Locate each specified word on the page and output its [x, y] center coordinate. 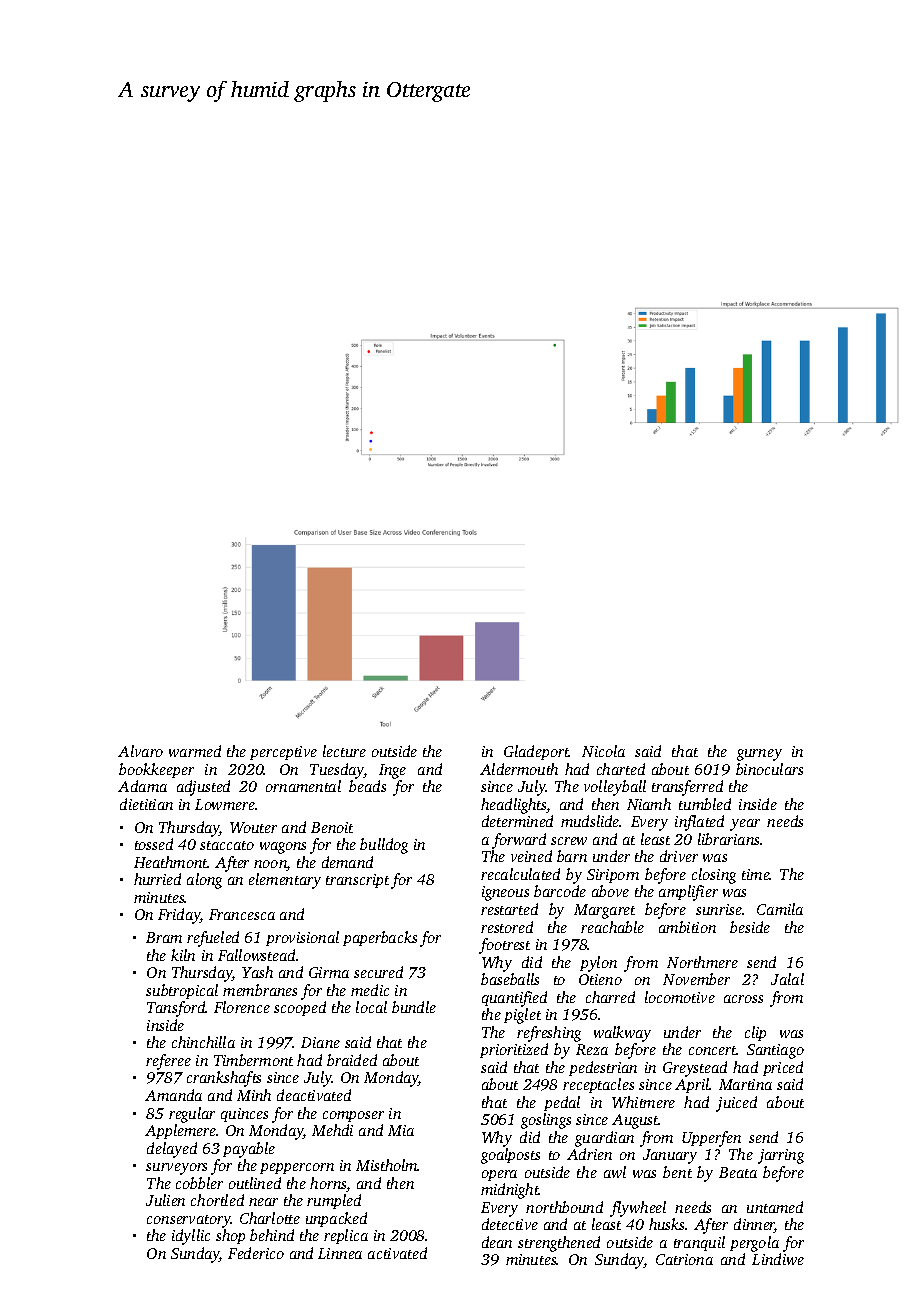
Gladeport [536, 752]
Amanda [173, 1095]
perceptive [283, 753]
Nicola [603, 751]
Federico [256, 1253]
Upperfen [711, 1139]
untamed [775, 1207]
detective [510, 1224]
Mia [401, 1130]
